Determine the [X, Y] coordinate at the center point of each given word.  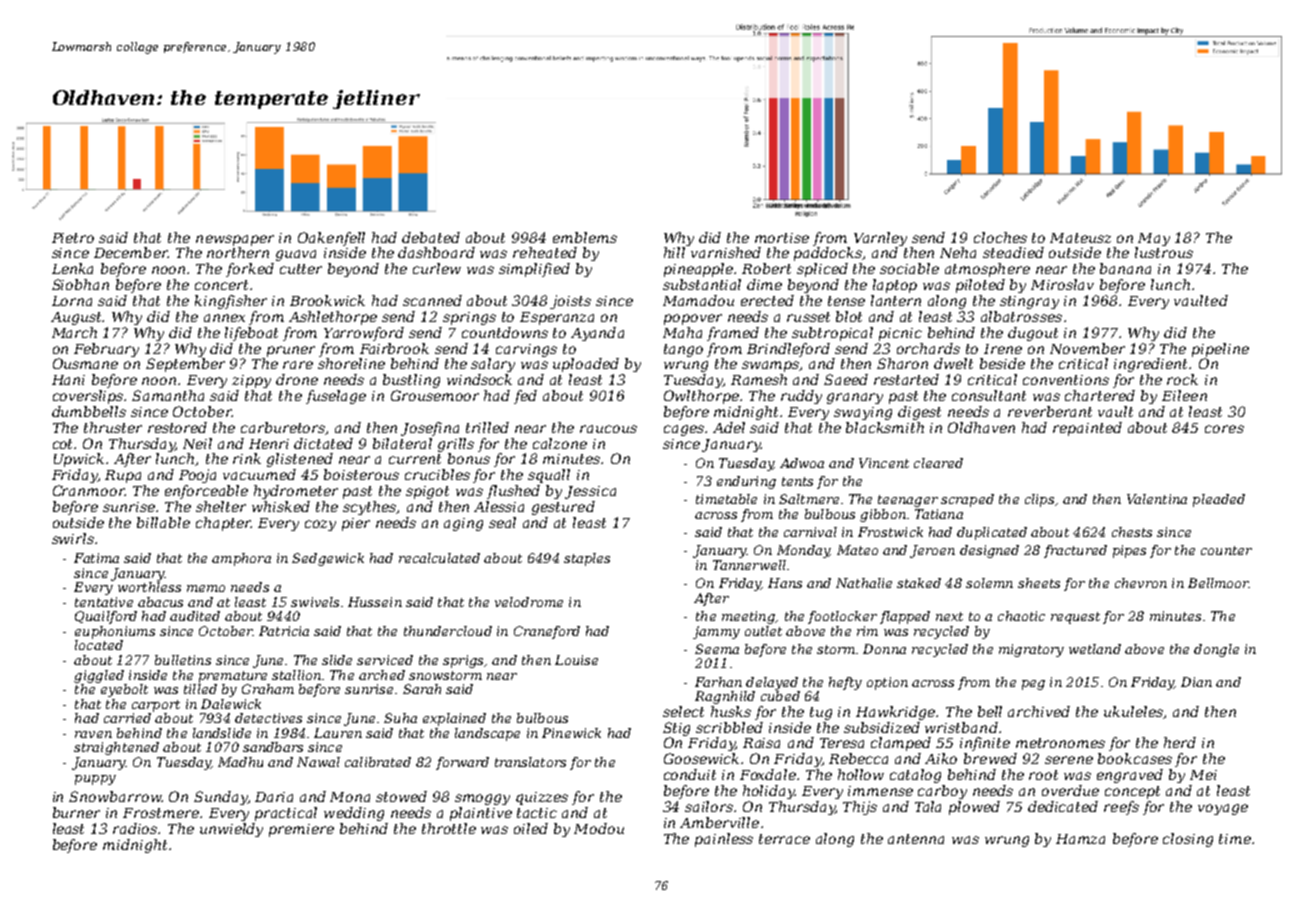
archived [1039, 711]
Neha [958, 252]
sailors [709, 806]
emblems [585, 237]
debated [431, 237]
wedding [354, 814]
